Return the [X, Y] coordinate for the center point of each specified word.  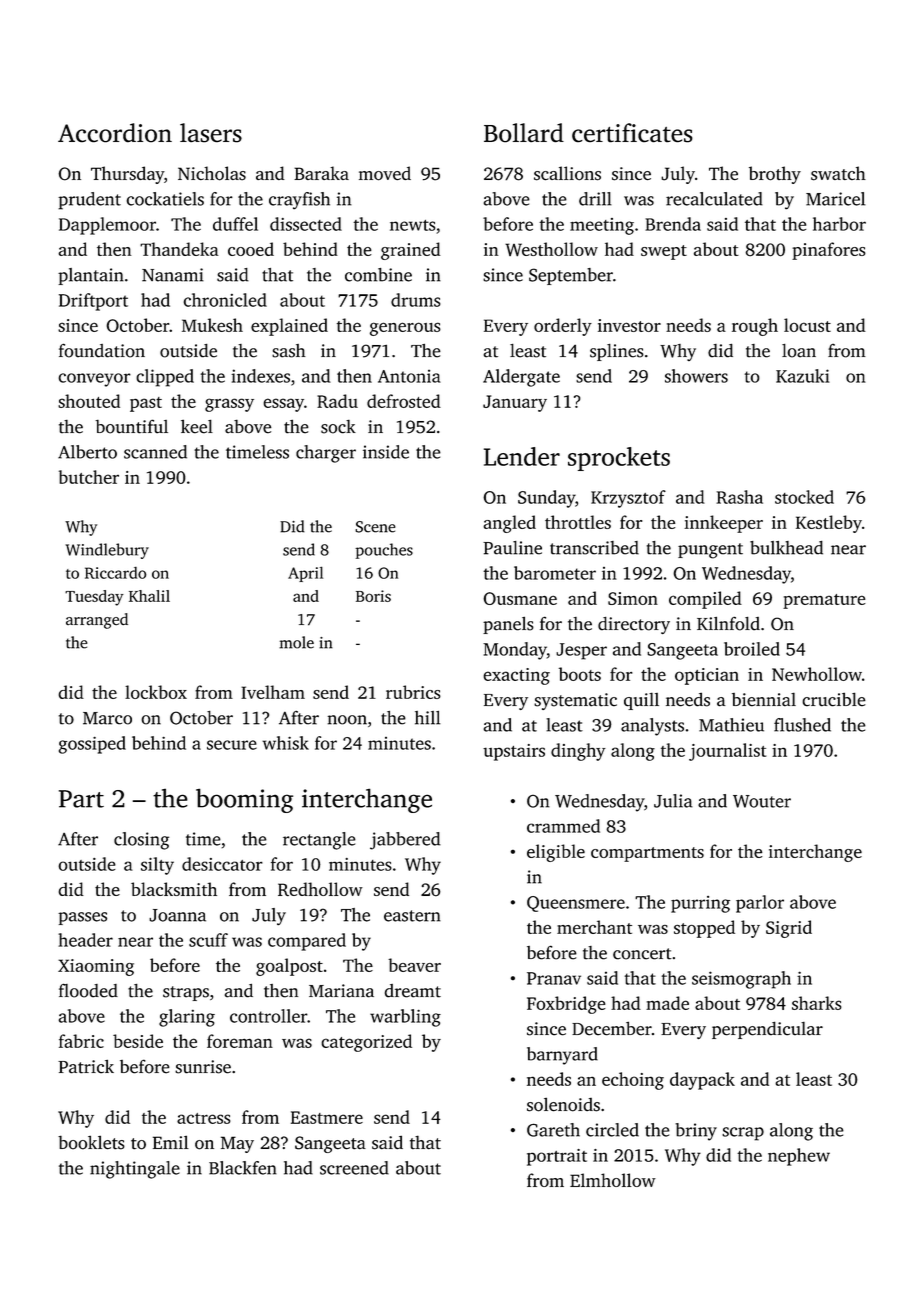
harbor [839, 224]
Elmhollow [613, 1180]
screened [354, 1168]
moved [385, 173]
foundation [102, 350]
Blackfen [243, 1168]
